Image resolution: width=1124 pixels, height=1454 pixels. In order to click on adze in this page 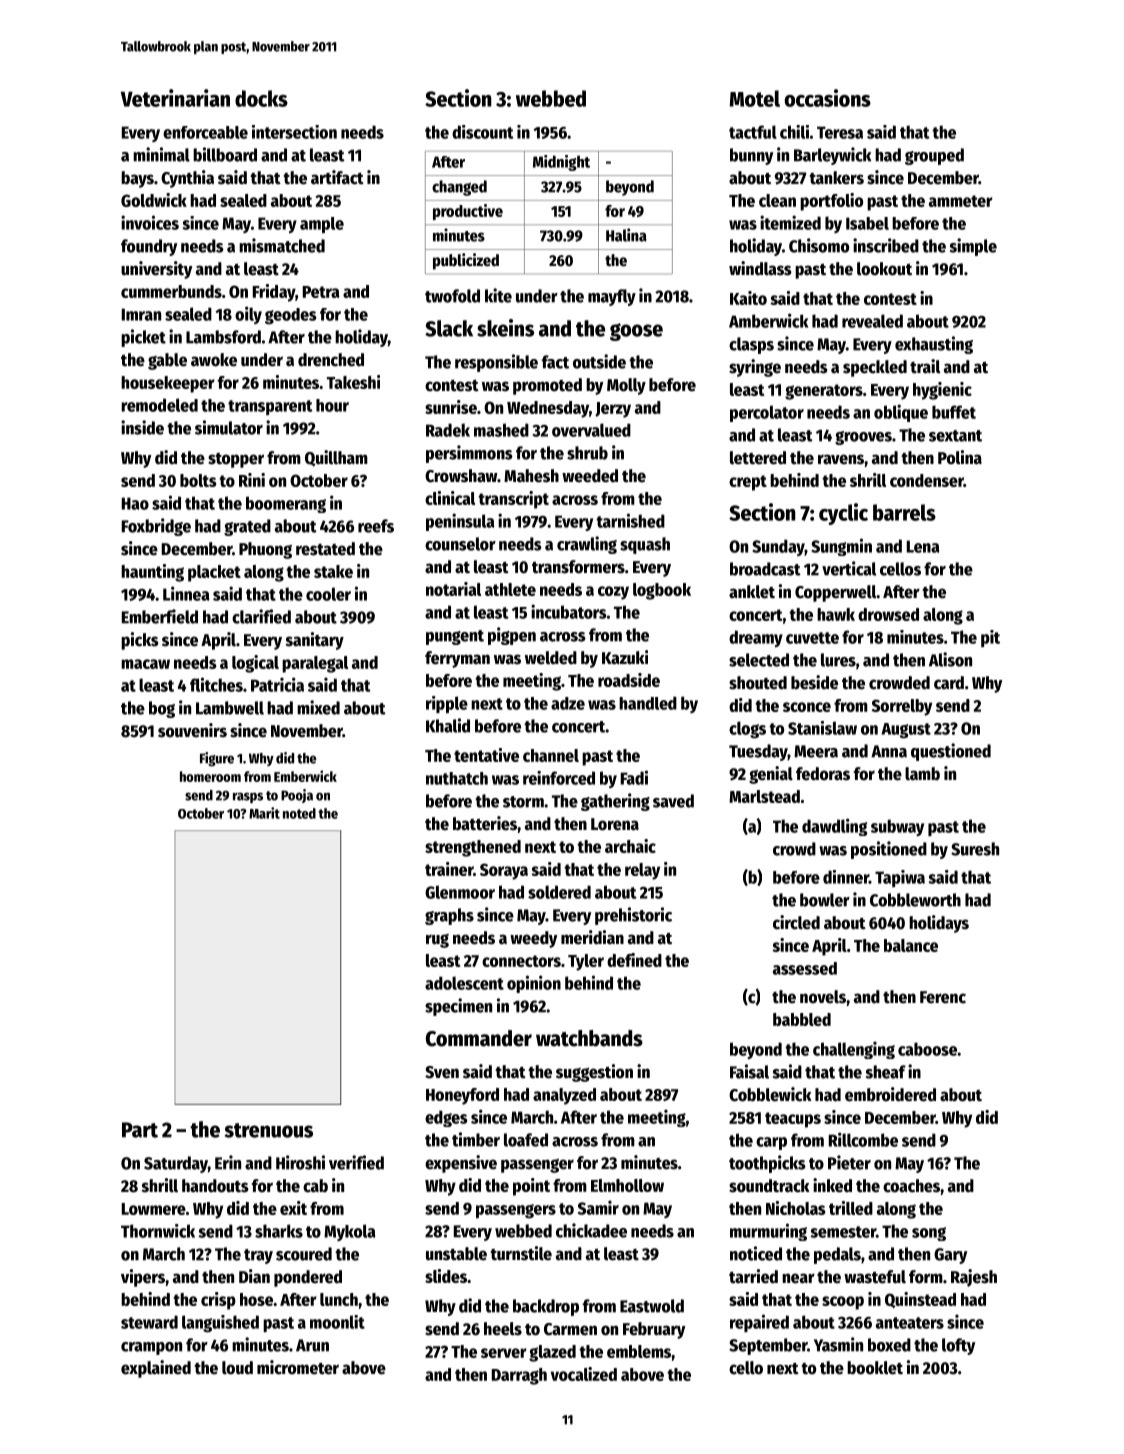, I will do `click(568, 703)`.
